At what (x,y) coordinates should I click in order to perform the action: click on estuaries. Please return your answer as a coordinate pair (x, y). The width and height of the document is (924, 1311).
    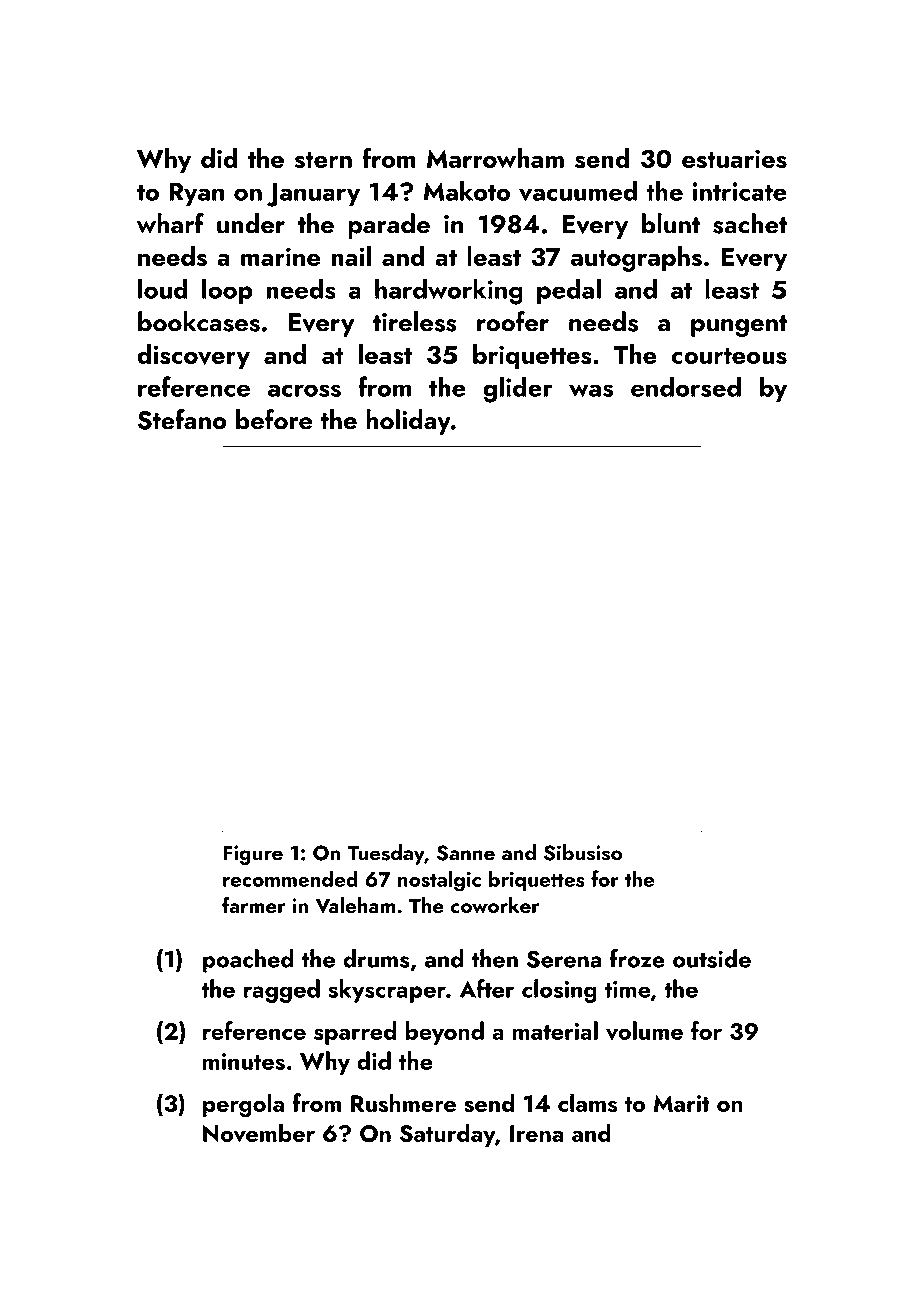
    Looking at the image, I should click on (734, 159).
